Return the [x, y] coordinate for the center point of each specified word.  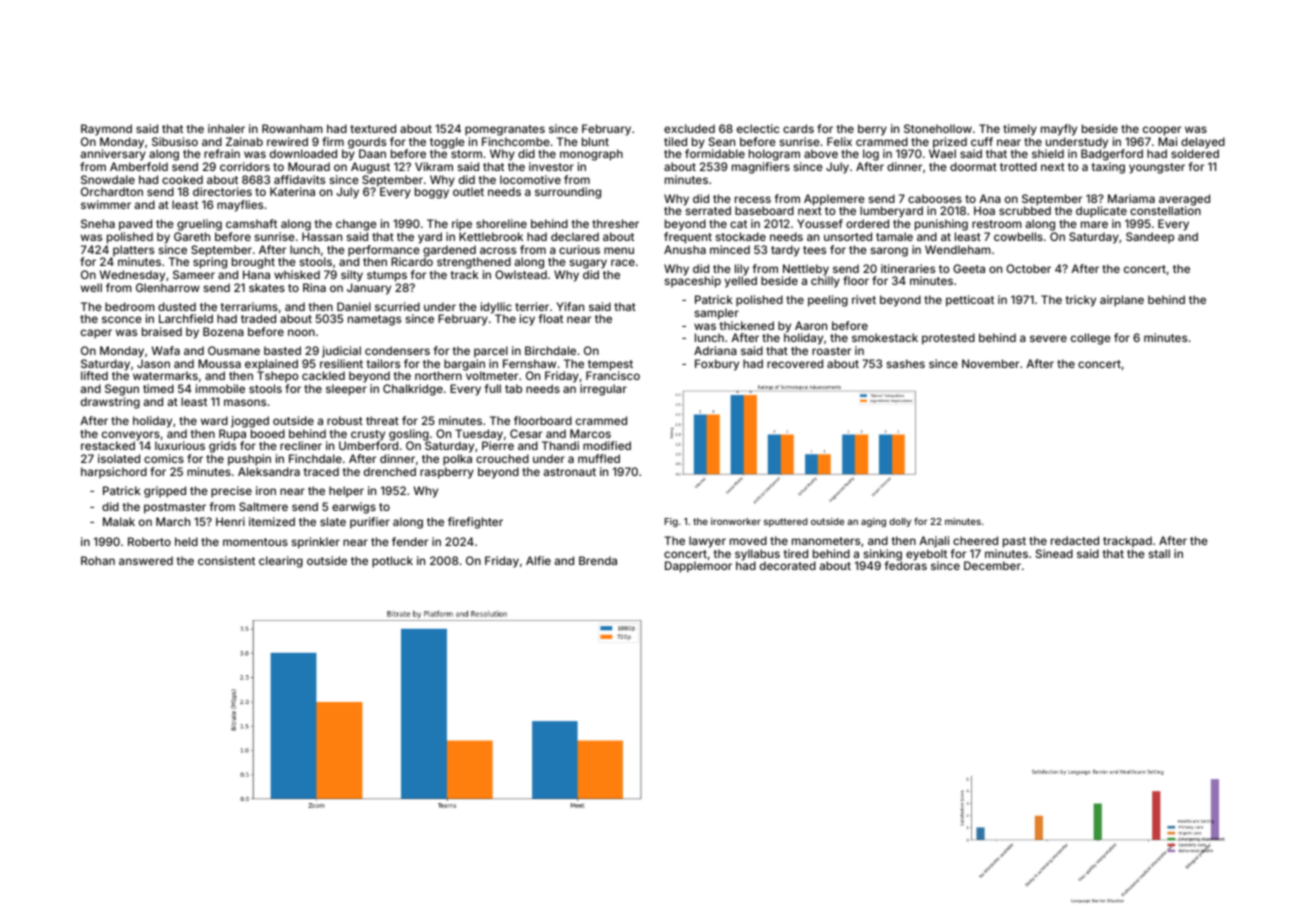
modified [607, 445]
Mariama [1131, 198]
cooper [1162, 131]
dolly [900, 522]
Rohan [98, 560]
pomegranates [505, 130]
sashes [906, 363]
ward [214, 420]
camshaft [251, 223]
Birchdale [550, 350]
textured [373, 128]
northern [438, 376]
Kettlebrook [491, 236]
